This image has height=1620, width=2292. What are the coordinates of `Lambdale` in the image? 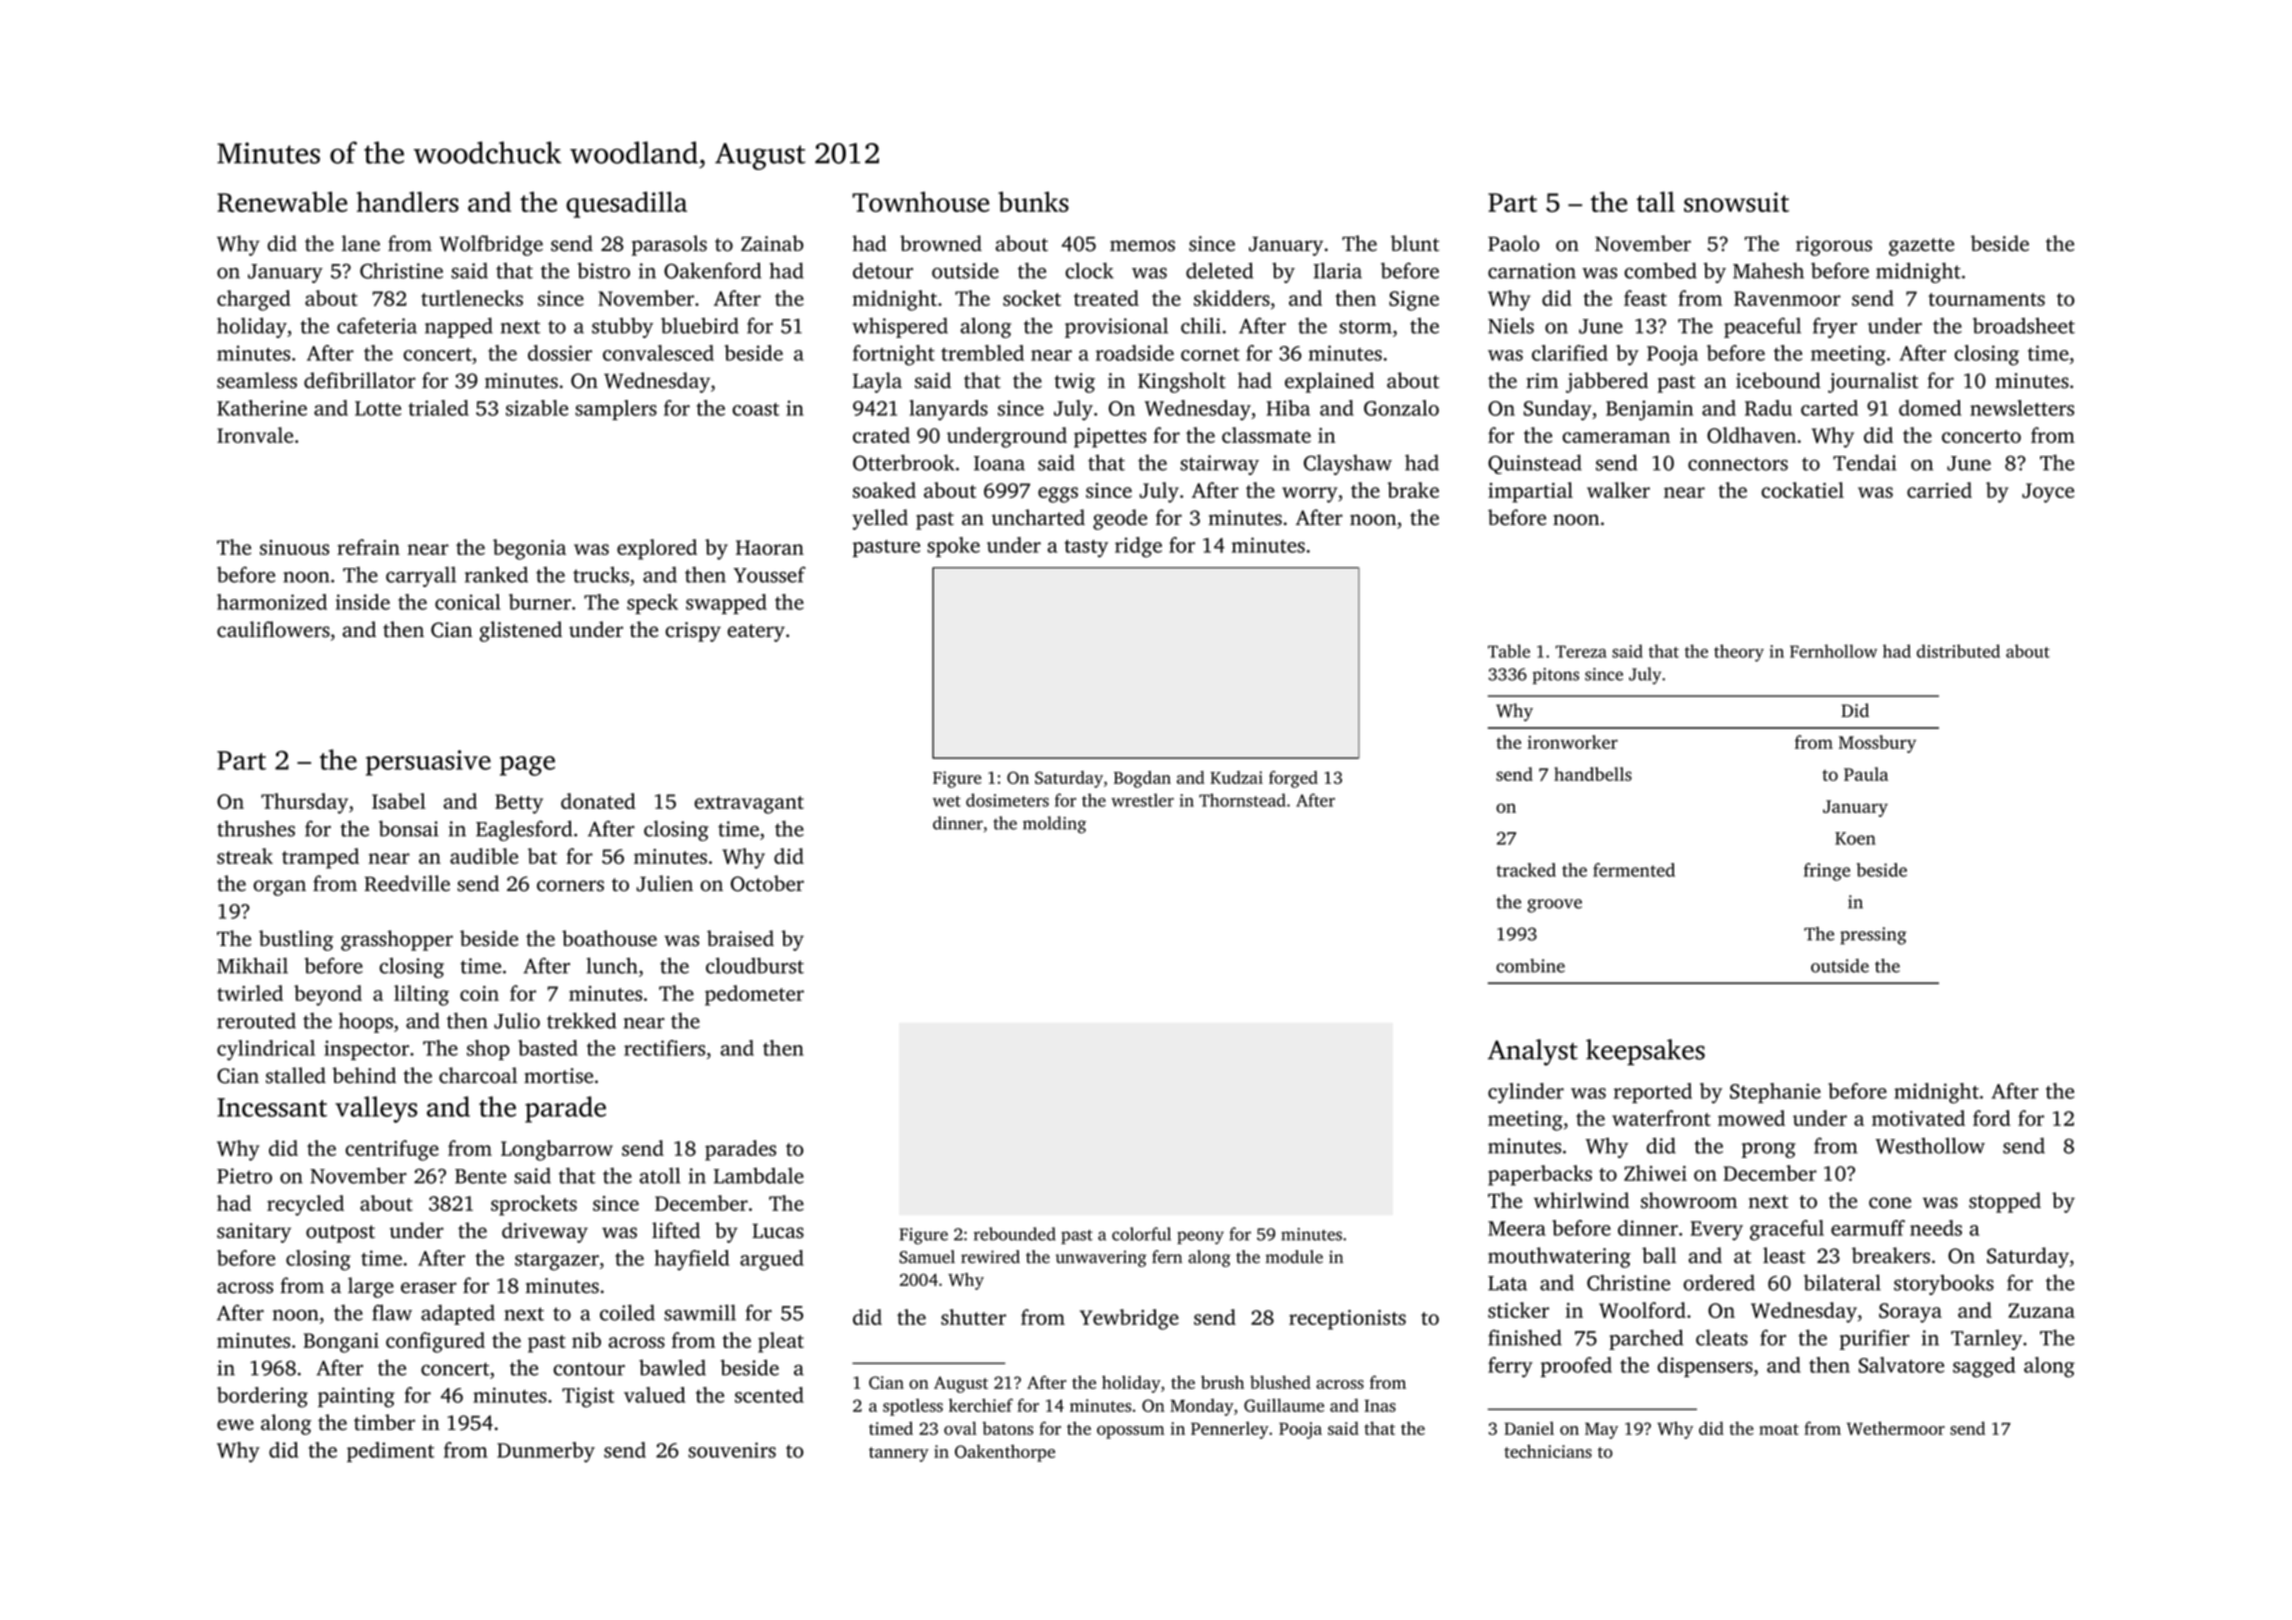 It's located at (759, 1175).
